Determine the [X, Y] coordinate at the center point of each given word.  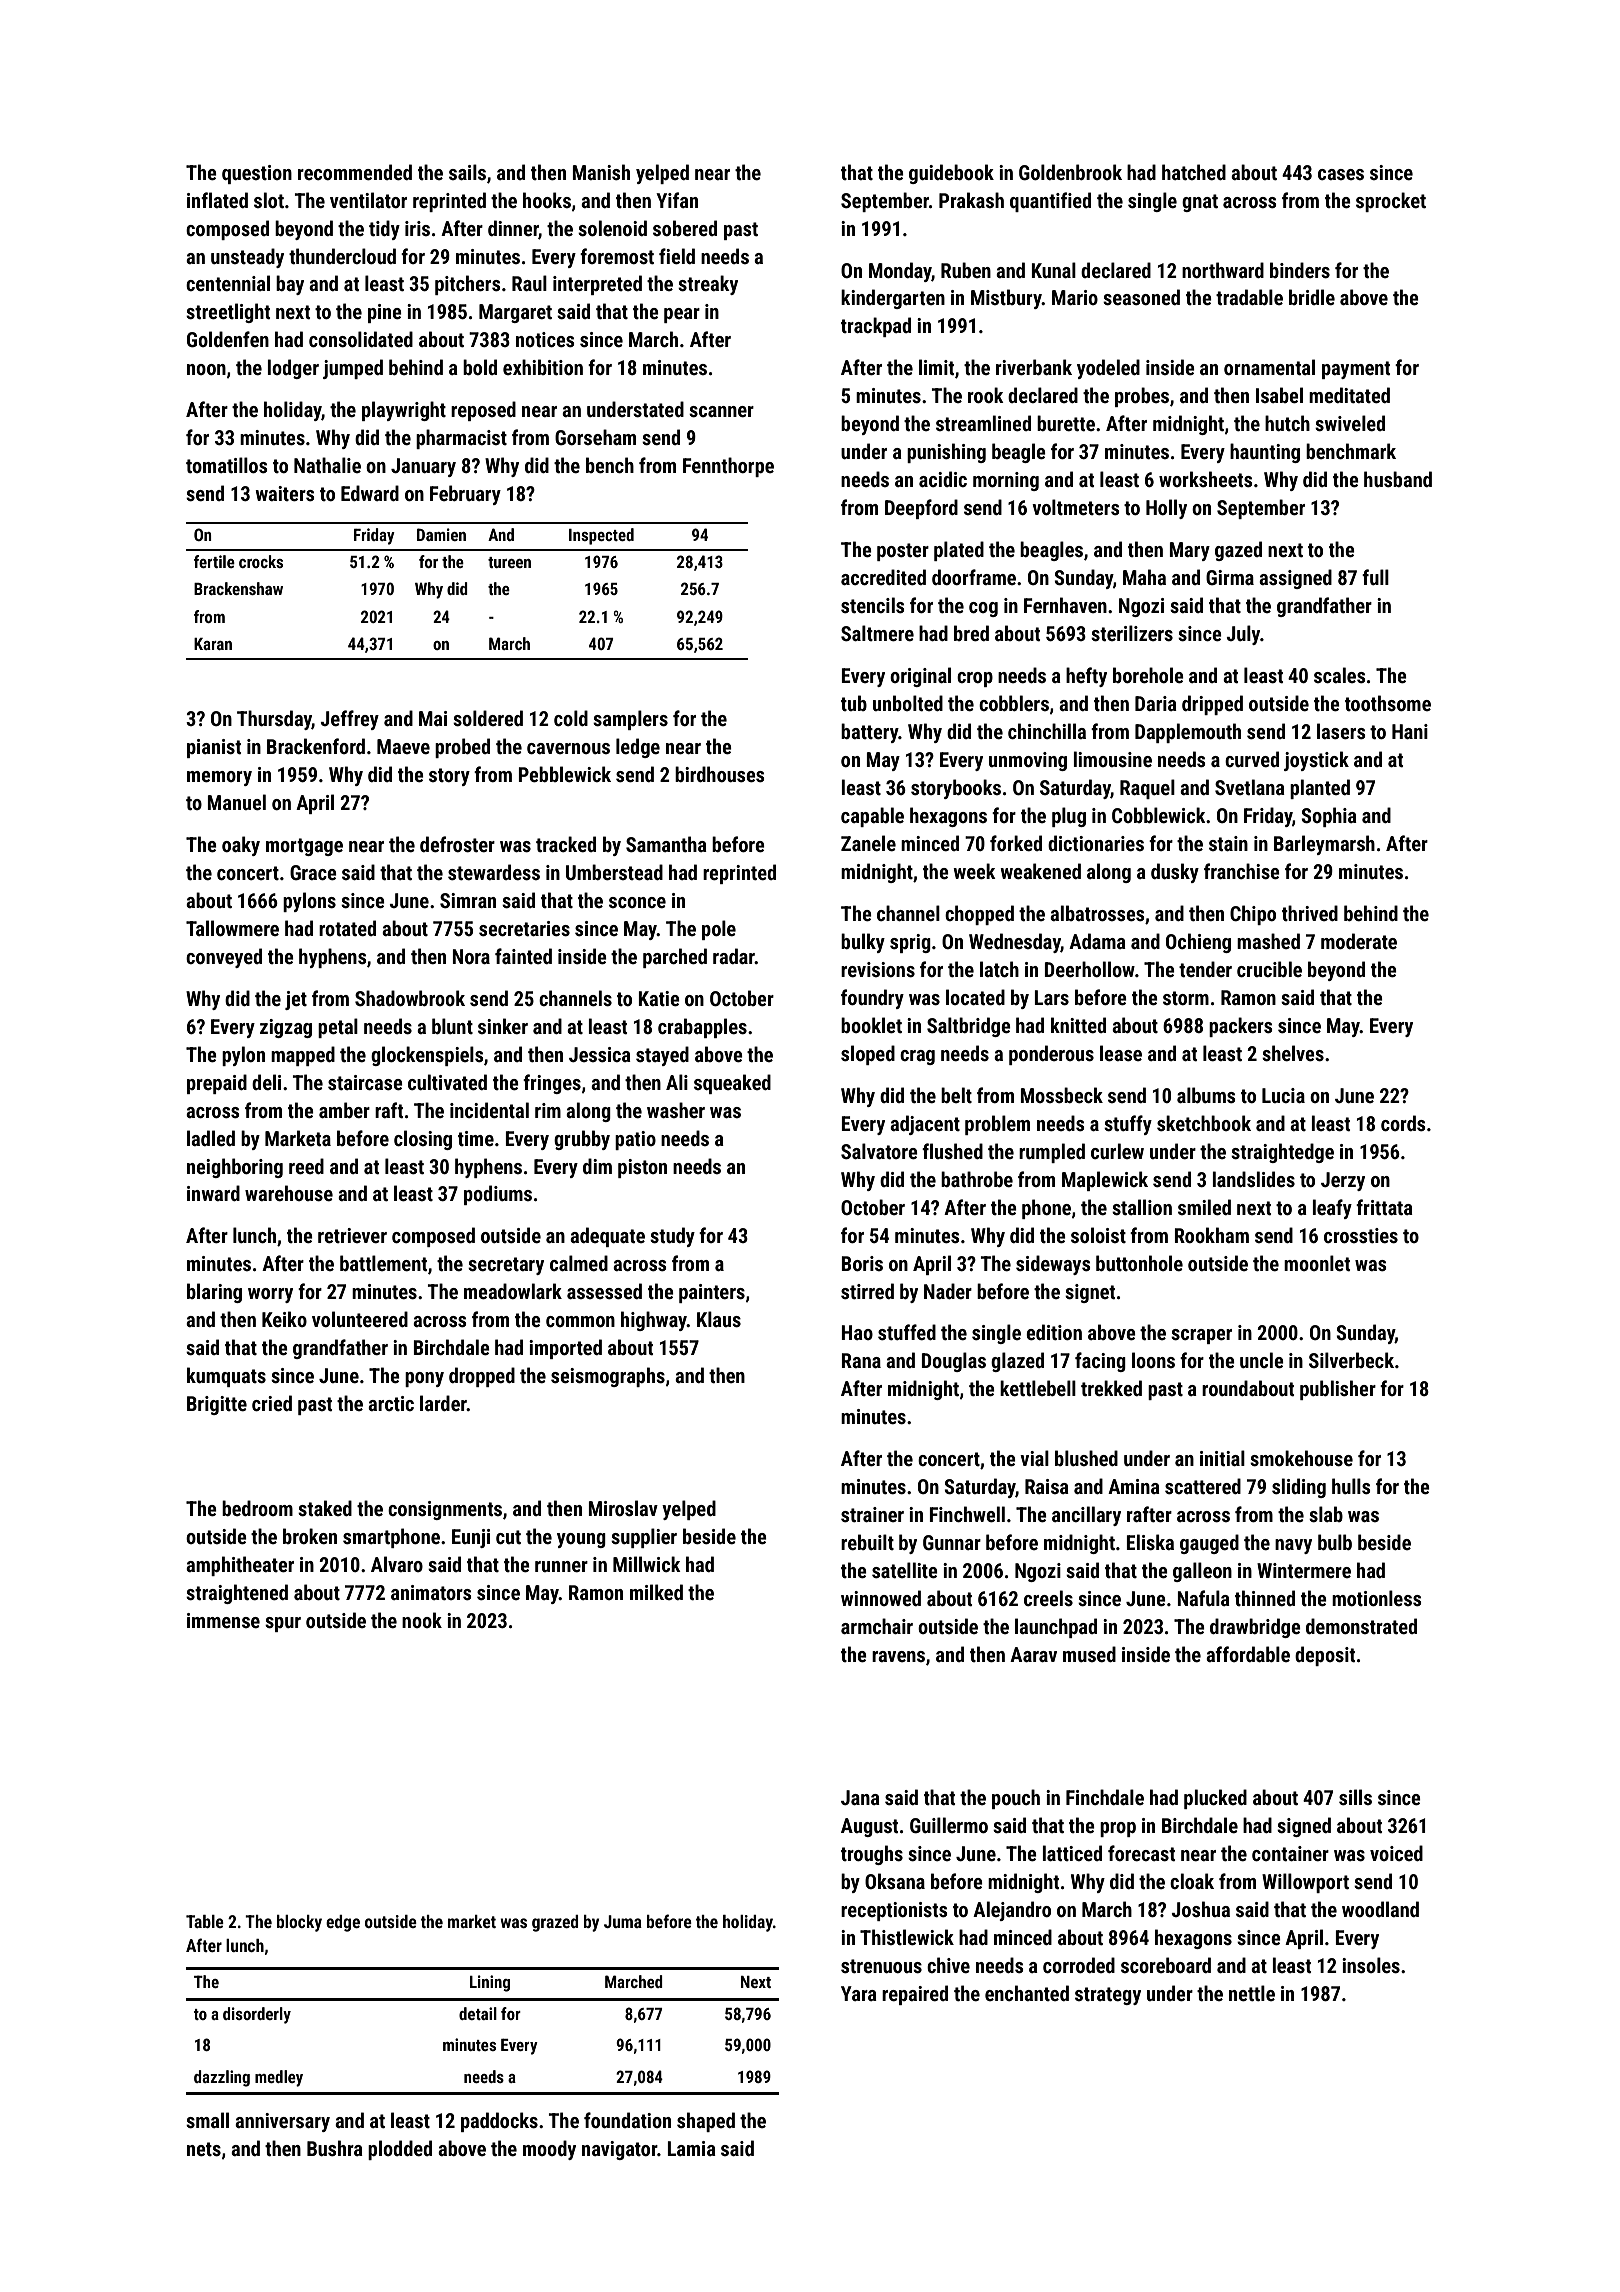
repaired [915, 1995]
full [1375, 577]
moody [549, 2150]
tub [854, 703]
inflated [217, 200]
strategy [1108, 1996]
